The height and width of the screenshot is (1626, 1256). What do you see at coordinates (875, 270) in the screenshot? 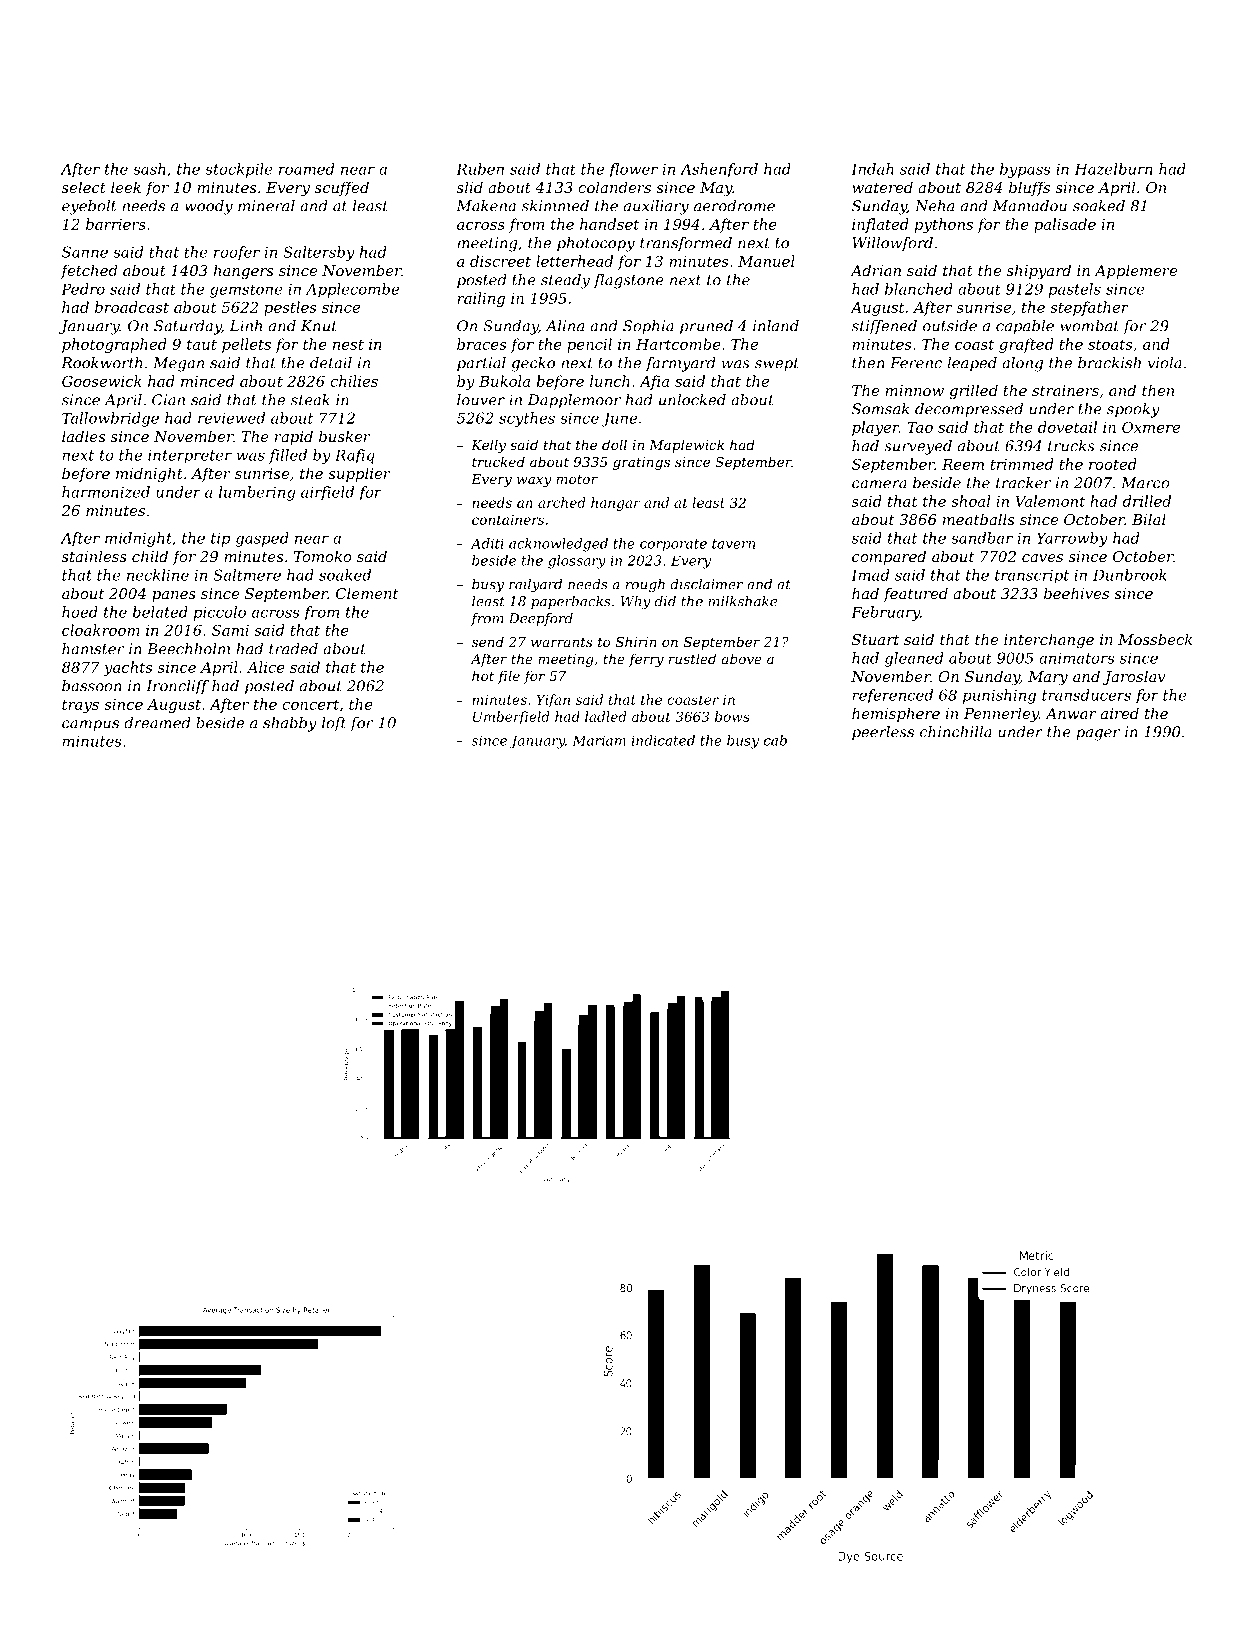
I see `Adrian` at bounding box center [875, 270].
